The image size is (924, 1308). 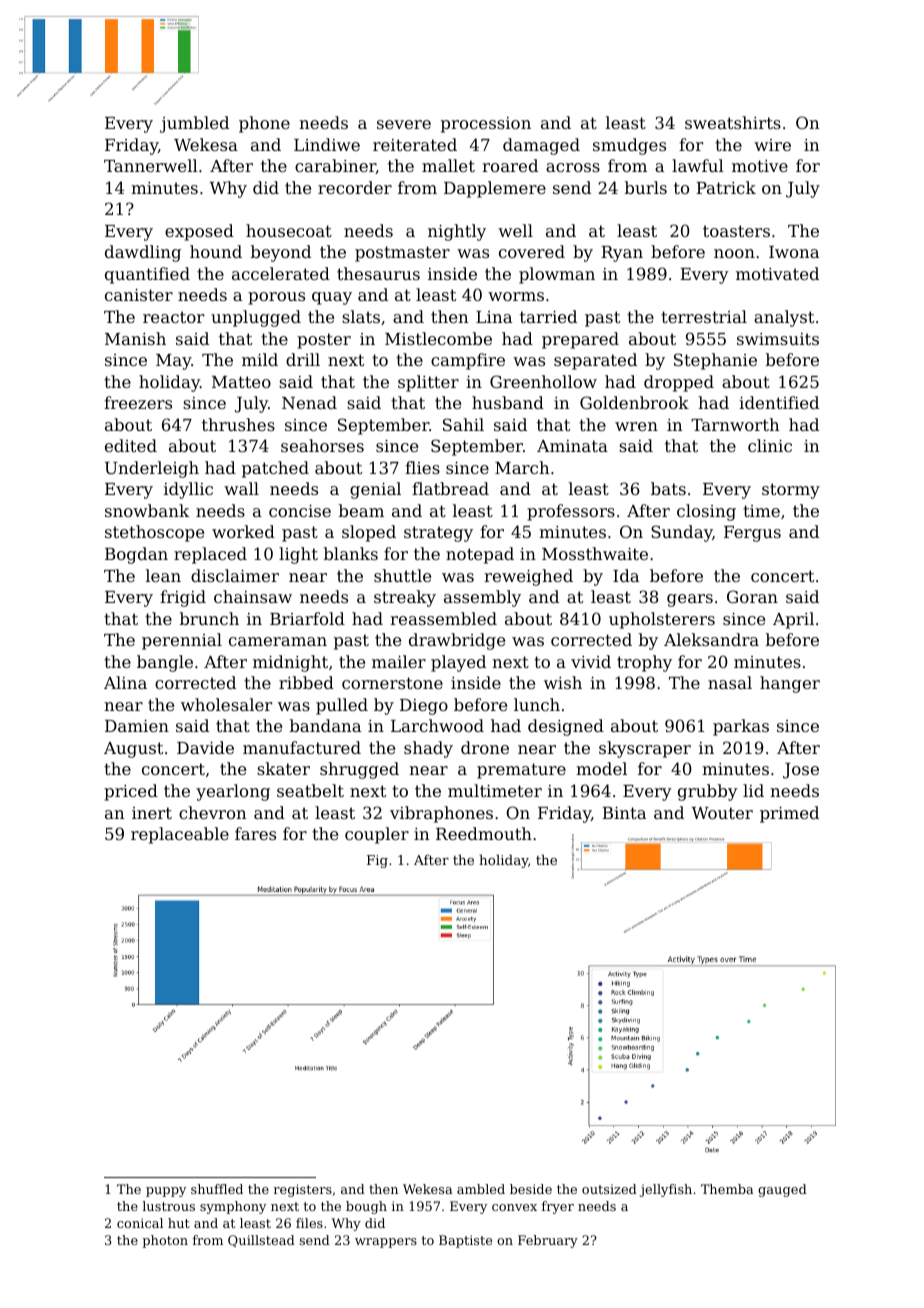 I want to click on sweatshirts, so click(x=733, y=122).
